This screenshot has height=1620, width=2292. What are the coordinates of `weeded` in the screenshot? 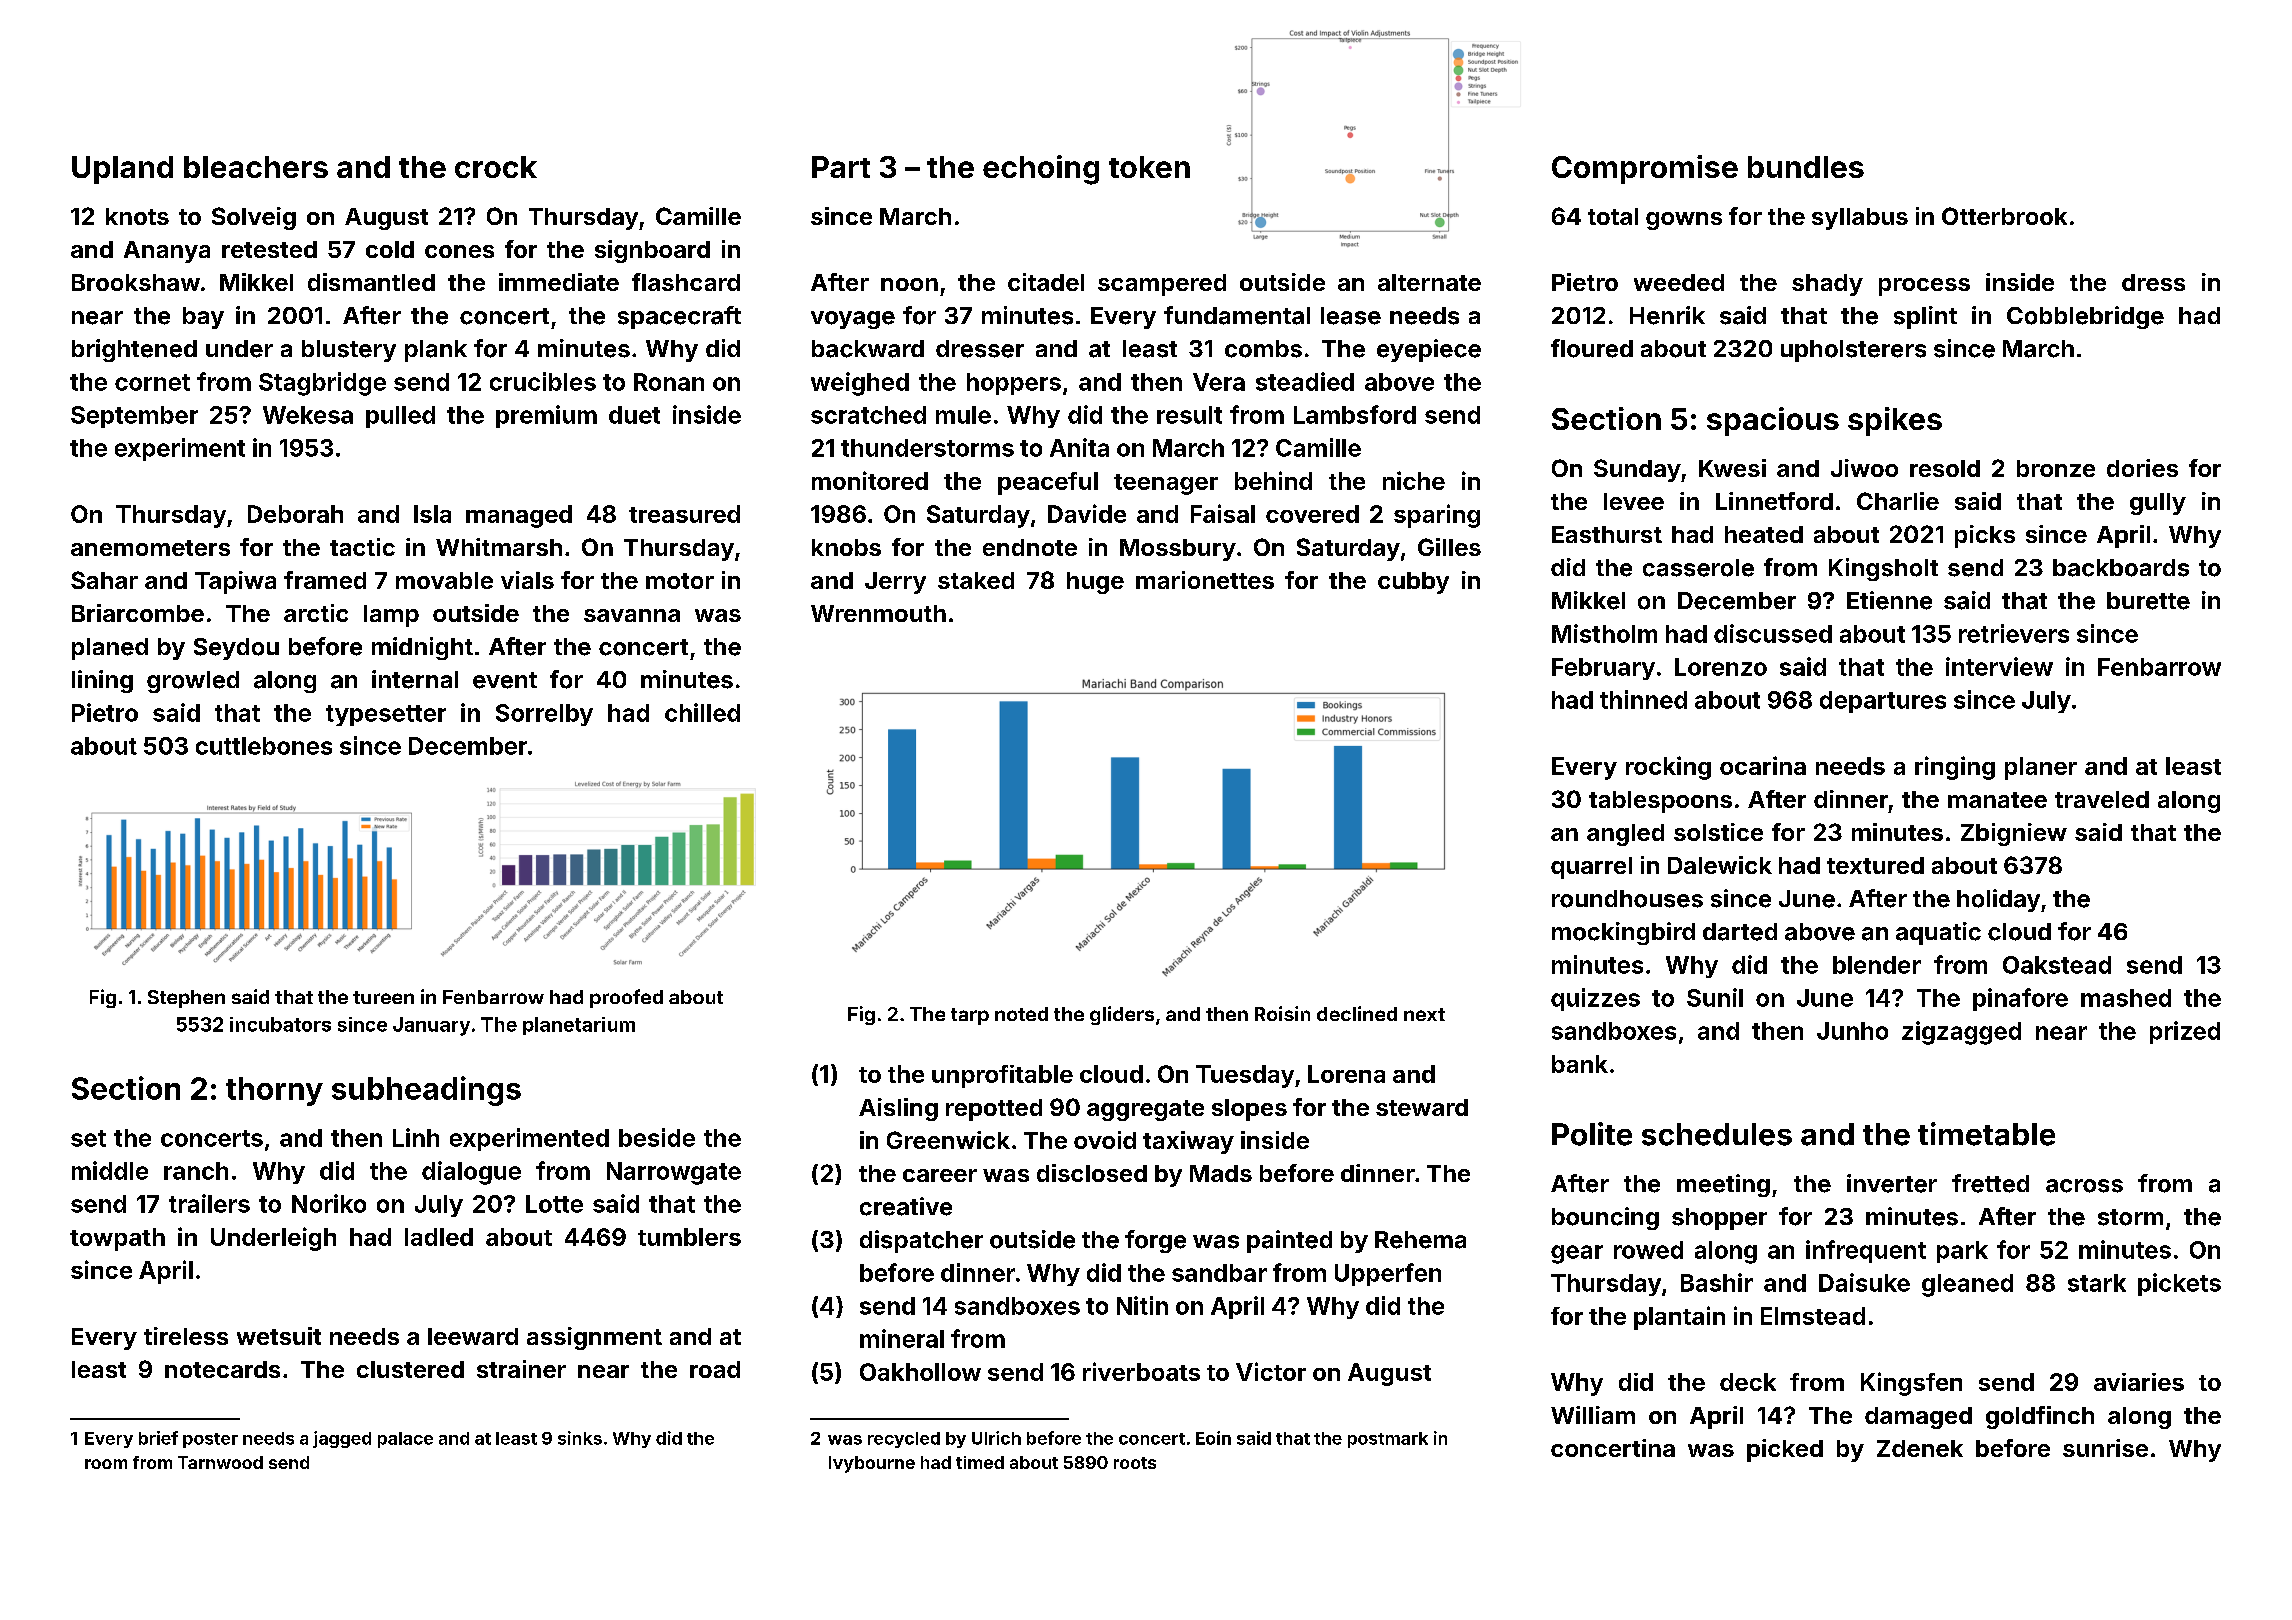 It's located at (1679, 282).
